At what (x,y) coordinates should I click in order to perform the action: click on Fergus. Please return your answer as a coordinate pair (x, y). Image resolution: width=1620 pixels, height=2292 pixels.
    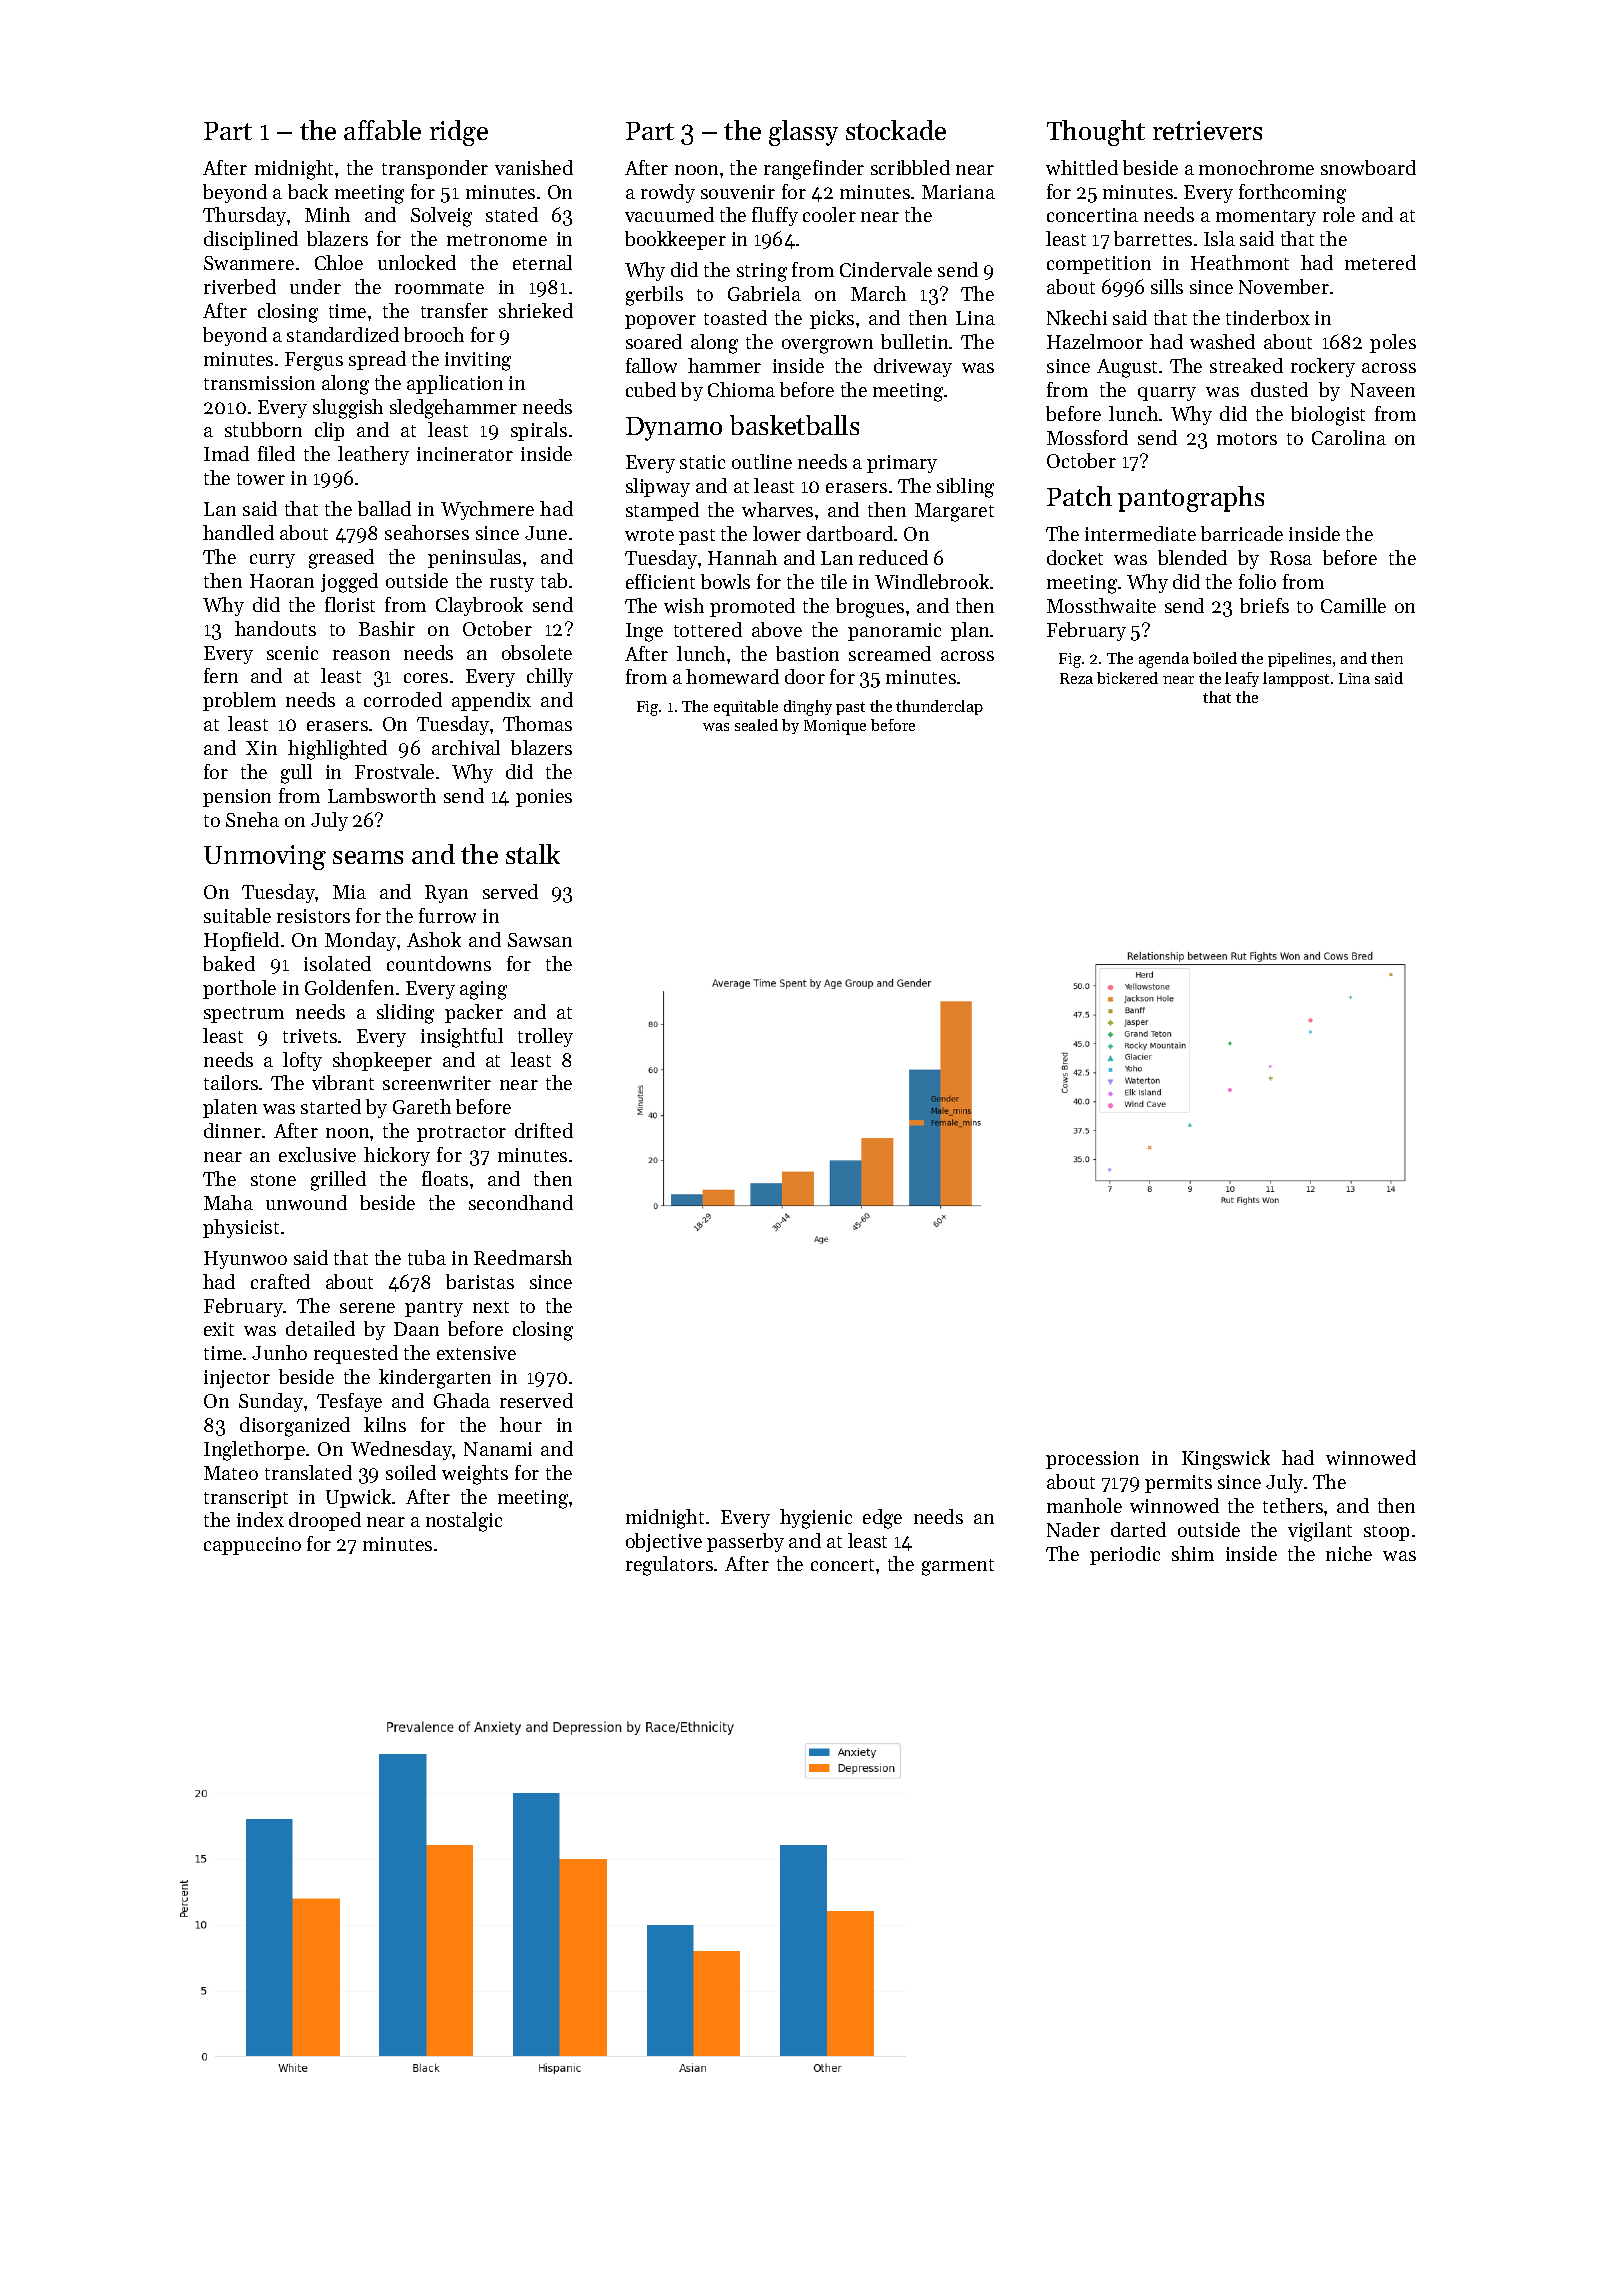
    Looking at the image, I should click on (314, 361).
